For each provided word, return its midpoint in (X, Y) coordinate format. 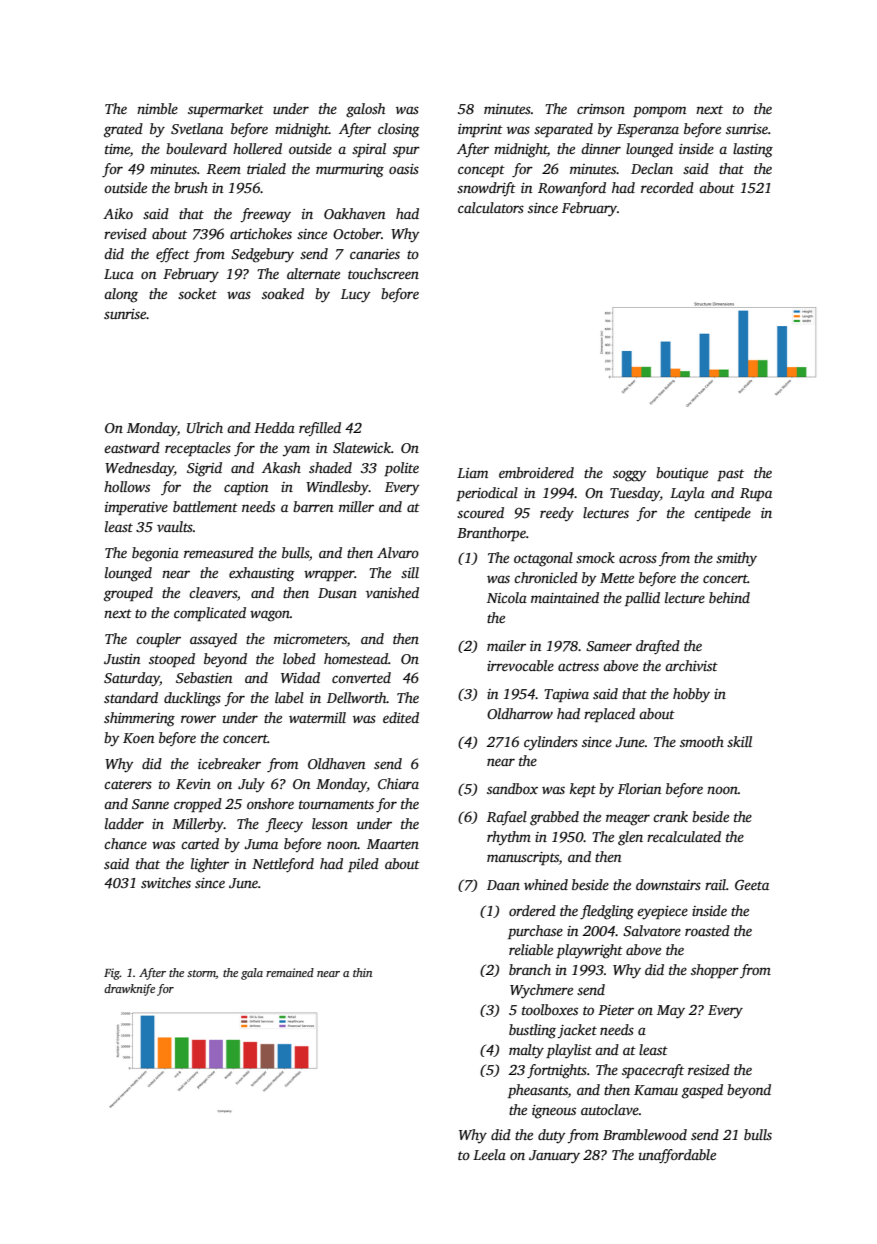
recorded (667, 187)
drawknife (129, 990)
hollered (257, 148)
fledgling (607, 912)
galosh (365, 110)
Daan (503, 885)
